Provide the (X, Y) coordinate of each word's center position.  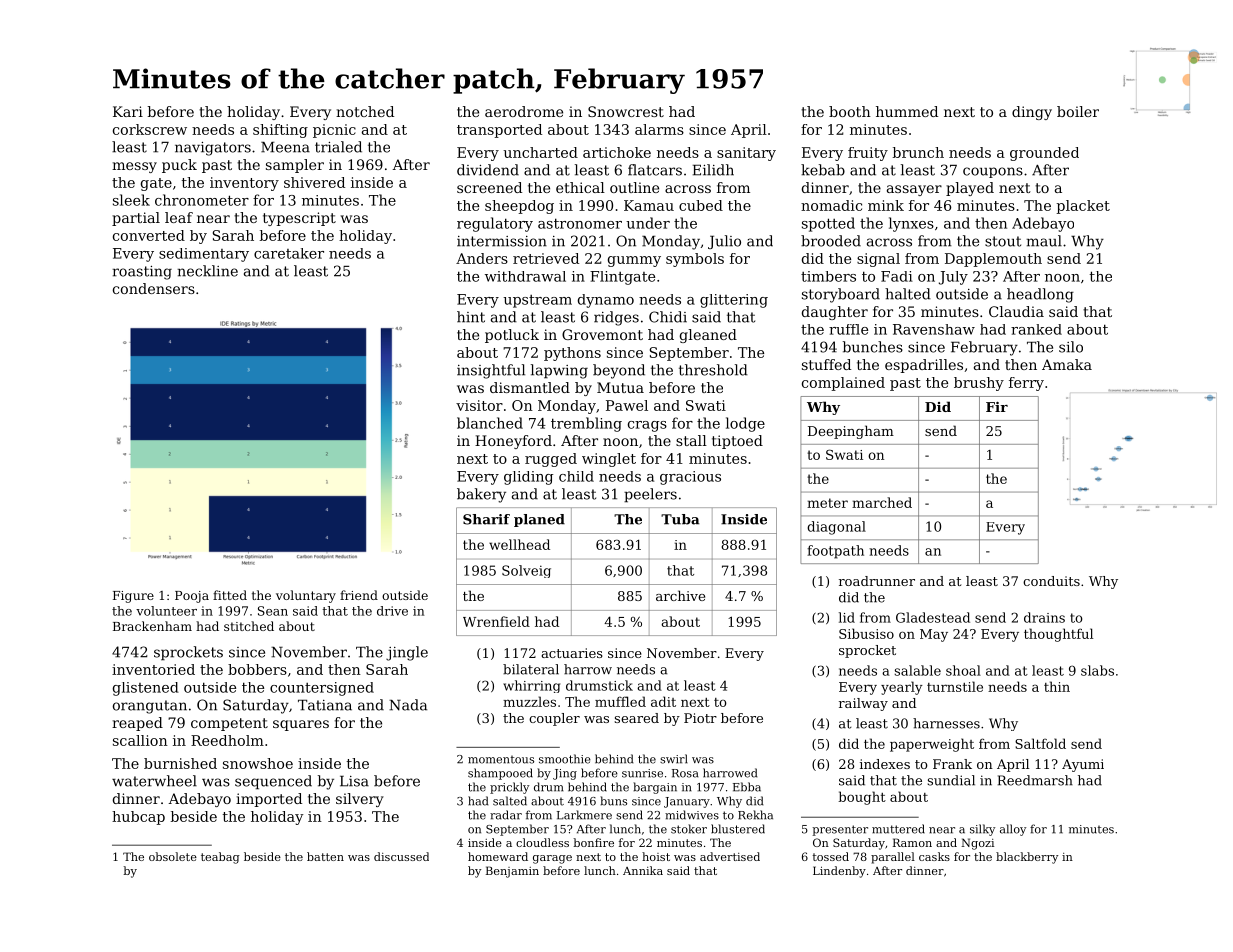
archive (680, 595)
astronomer (580, 223)
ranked (1036, 329)
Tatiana (325, 705)
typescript (299, 219)
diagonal (836, 528)
